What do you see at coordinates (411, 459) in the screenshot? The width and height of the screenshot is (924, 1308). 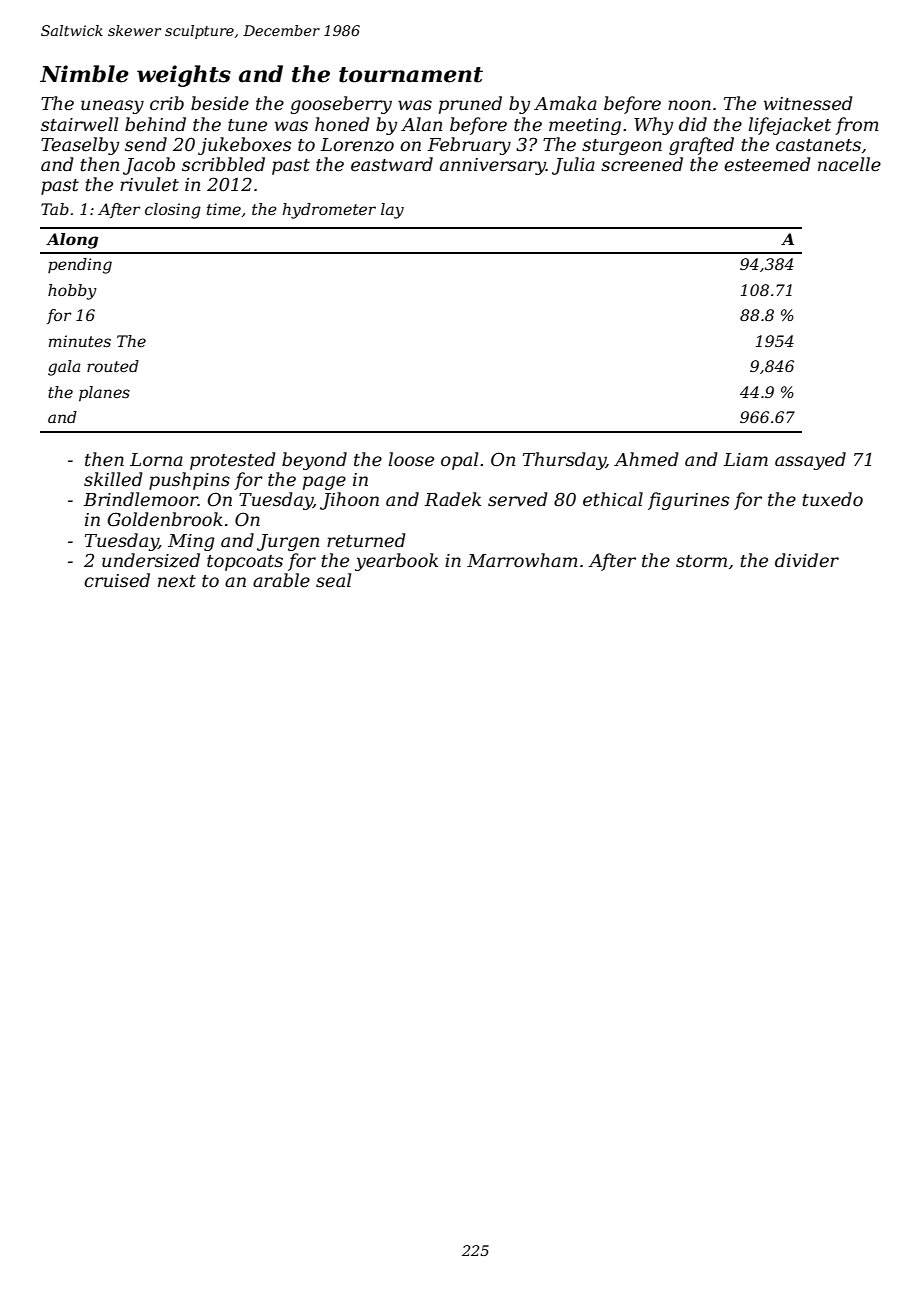 I see `loose` at bounding box center [411, 459].
